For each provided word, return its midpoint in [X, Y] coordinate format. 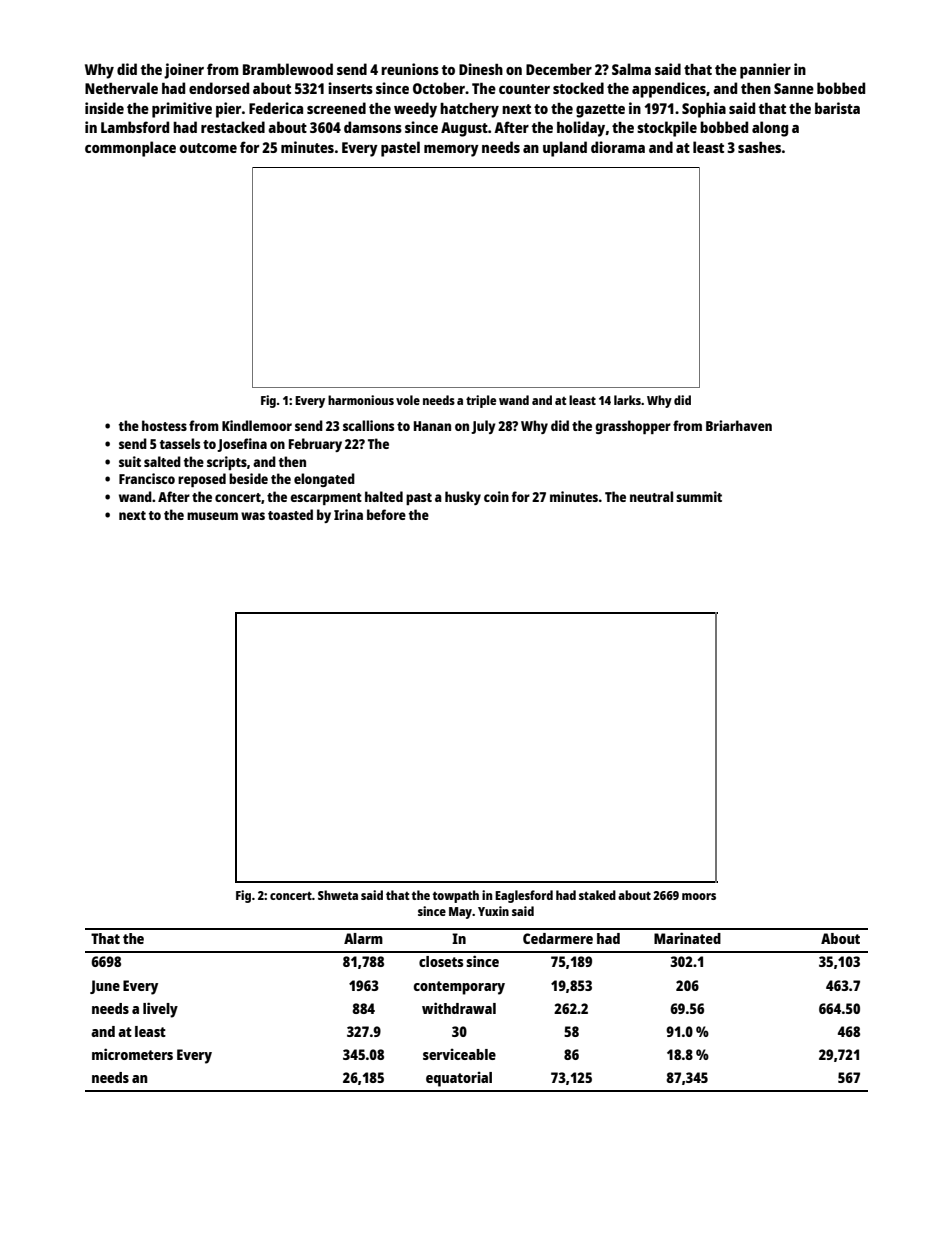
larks [627, 400]
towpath [456, 896]
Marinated [687, 938]
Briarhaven [739, 425]
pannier [765, 71]
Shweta [338, 895]
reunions [410, 69]
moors [699, 896]
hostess [164, 425]
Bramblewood [288, 69]
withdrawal [459, 1008]
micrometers [132, 1054]
